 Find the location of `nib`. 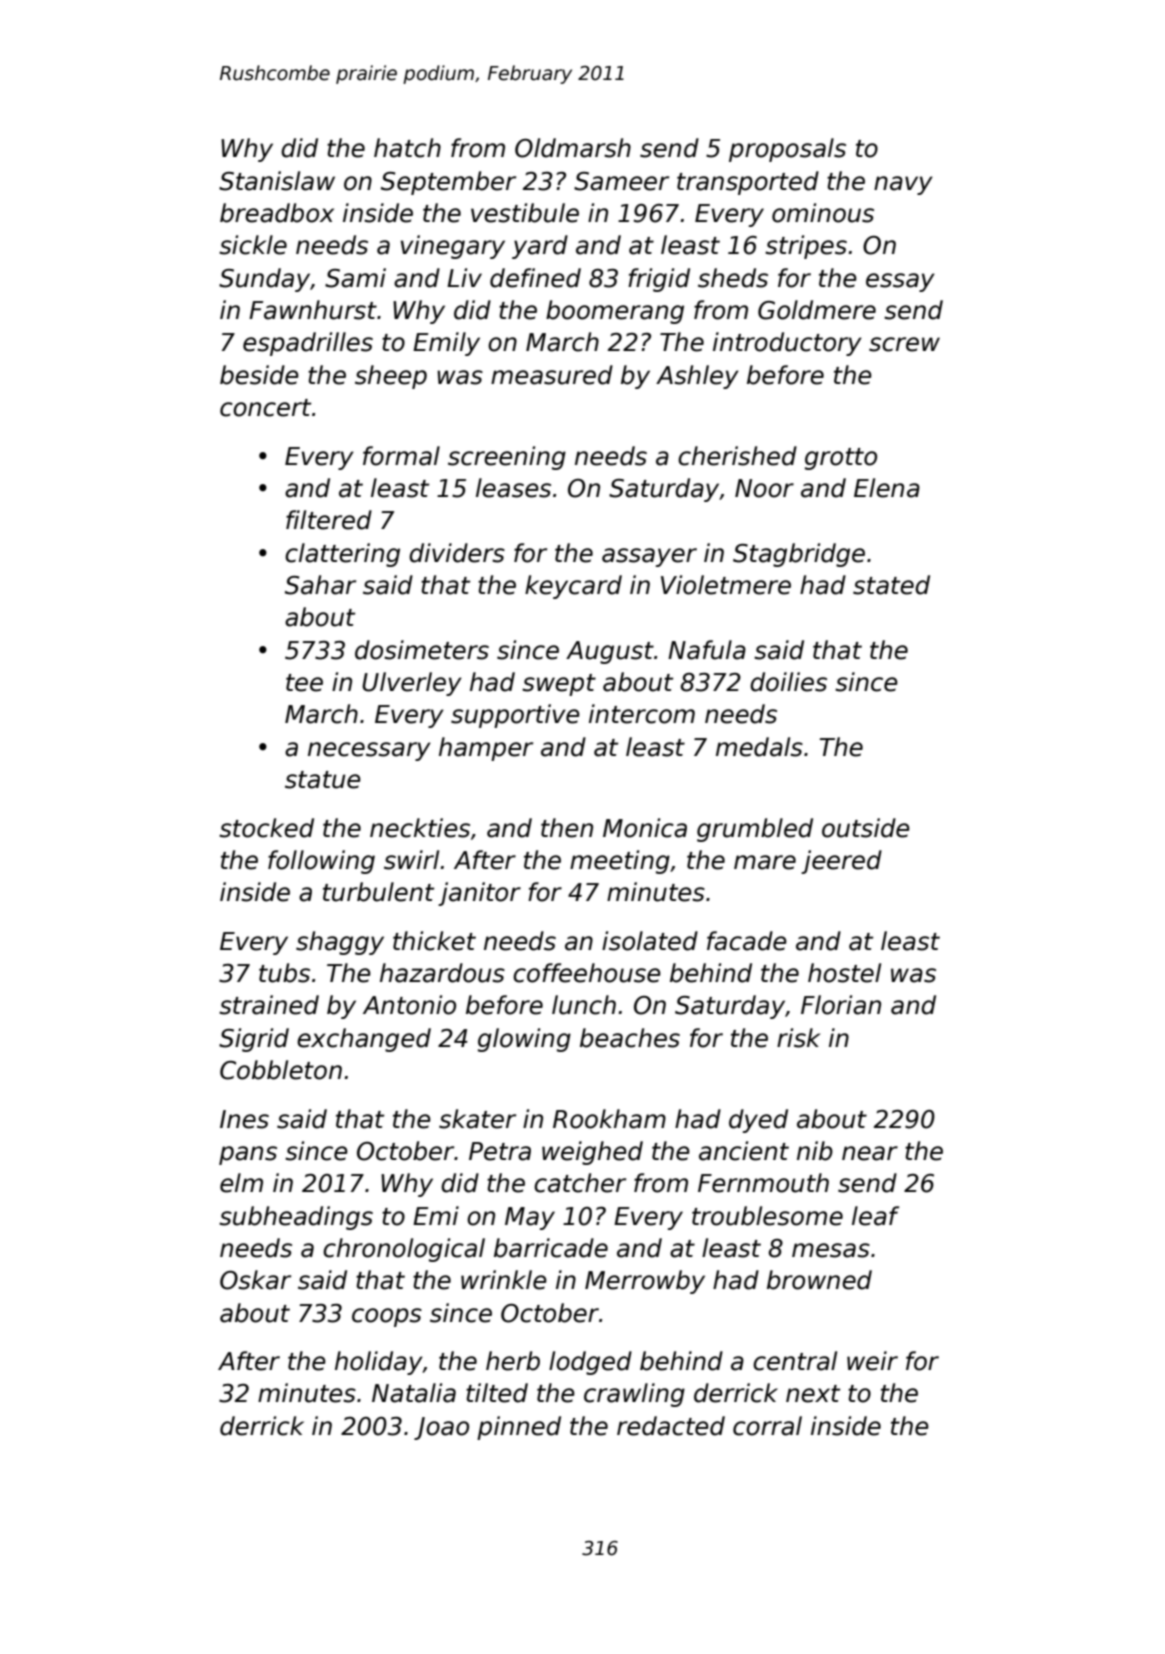

nib is located at coordinates (815, 1151).
